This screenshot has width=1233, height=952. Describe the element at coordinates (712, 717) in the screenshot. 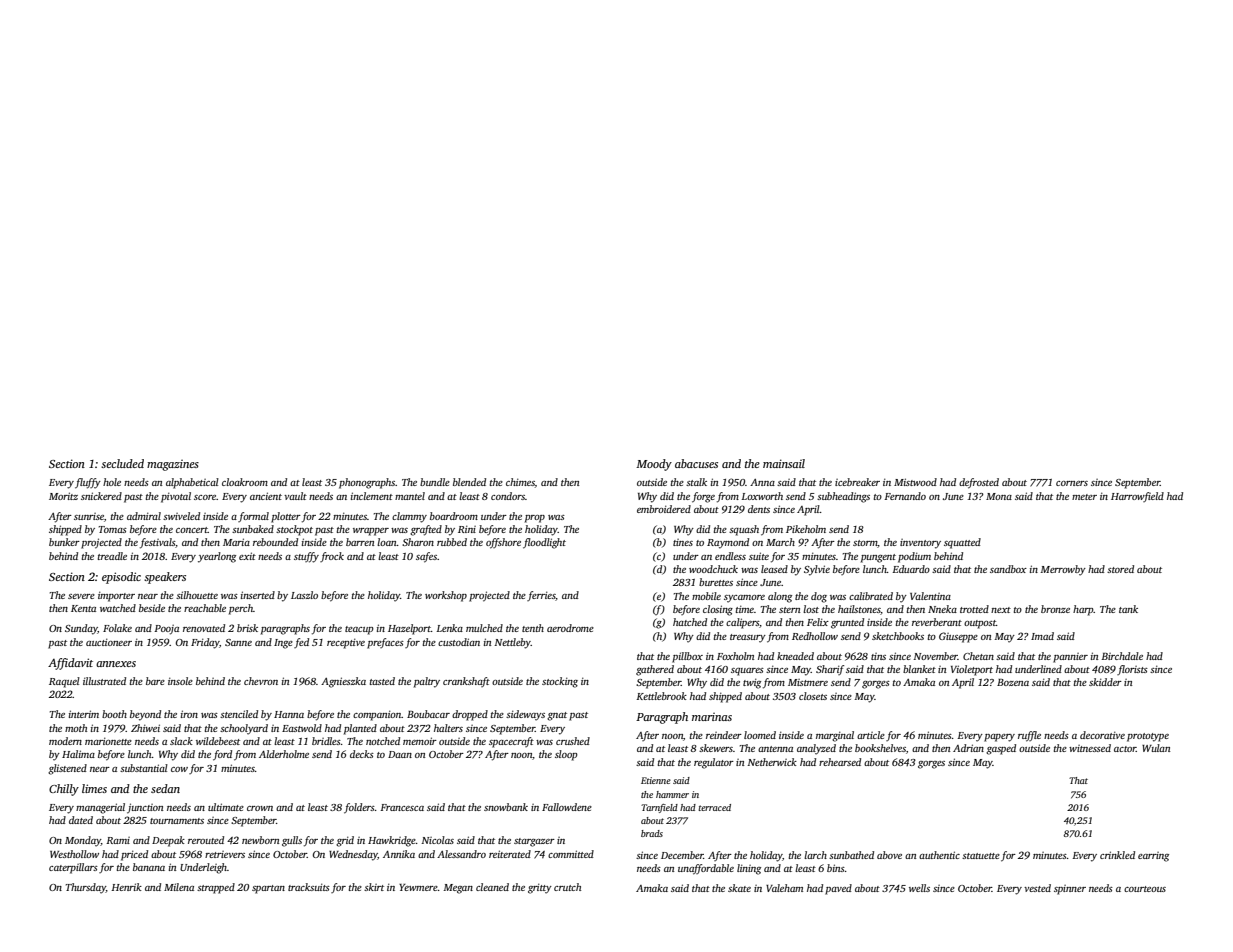

I see `marinas` at that location.
